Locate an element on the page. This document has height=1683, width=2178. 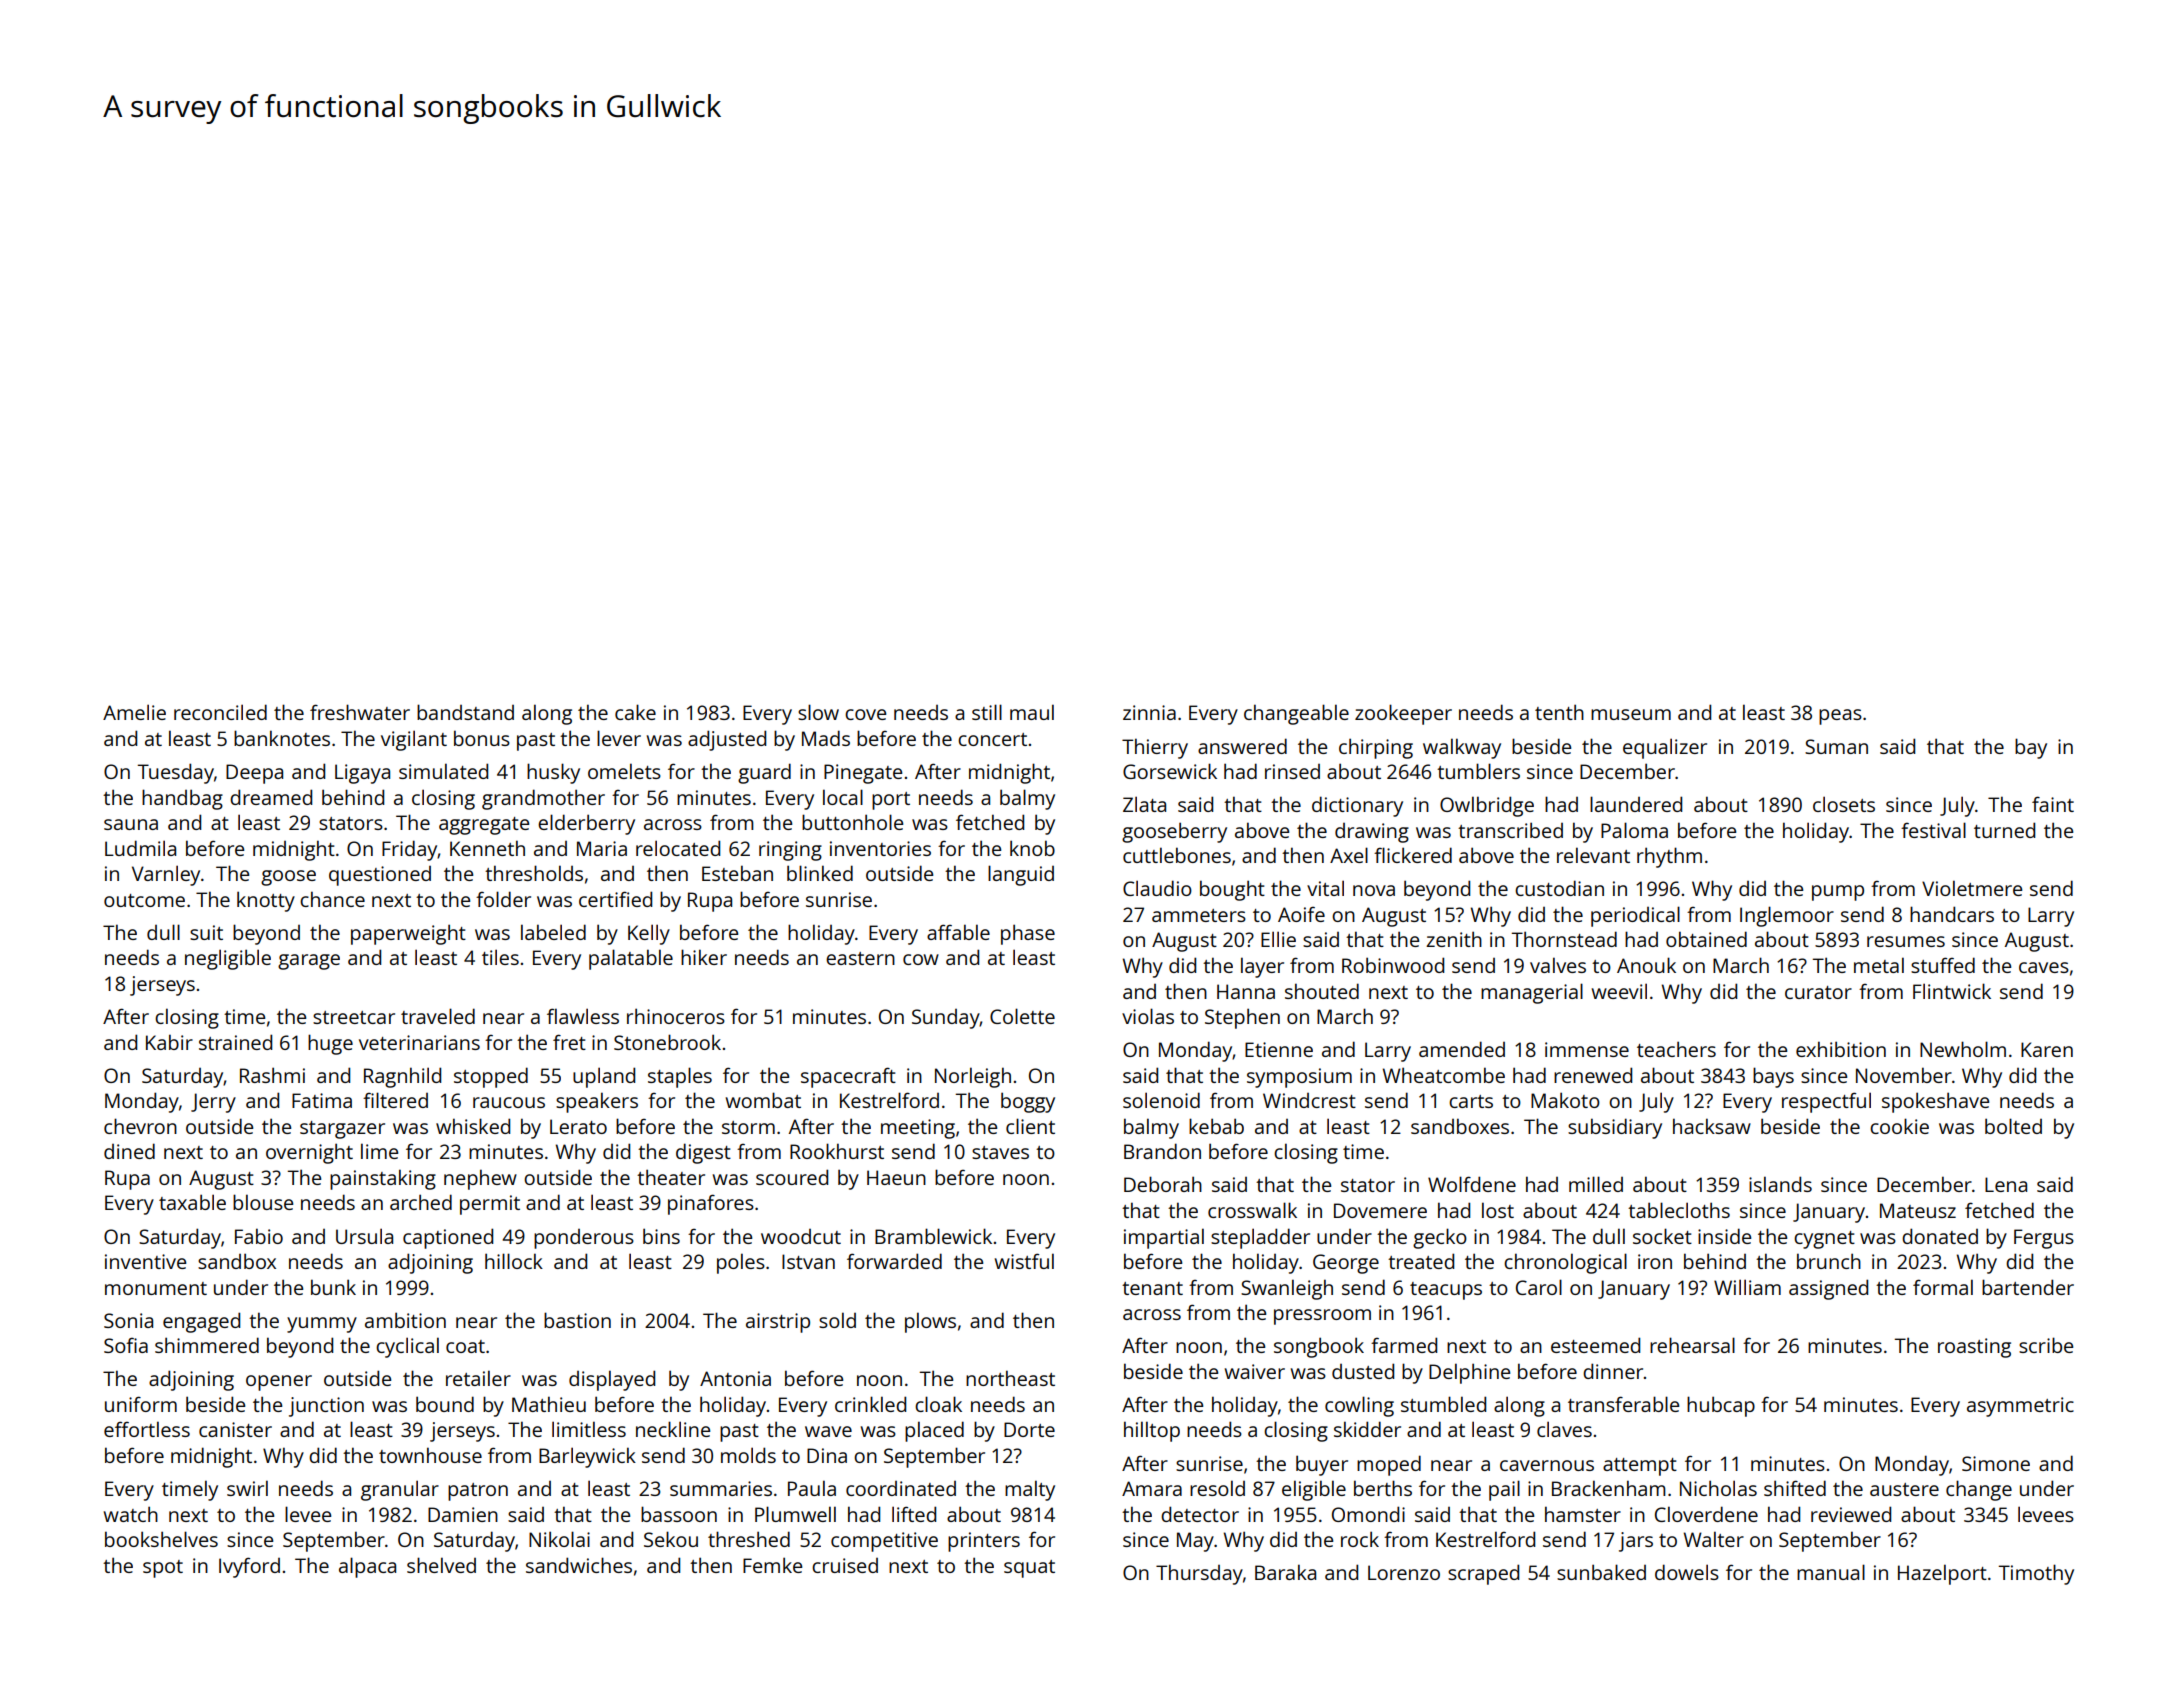
stargazer is located at coordinates (342, 1130).
